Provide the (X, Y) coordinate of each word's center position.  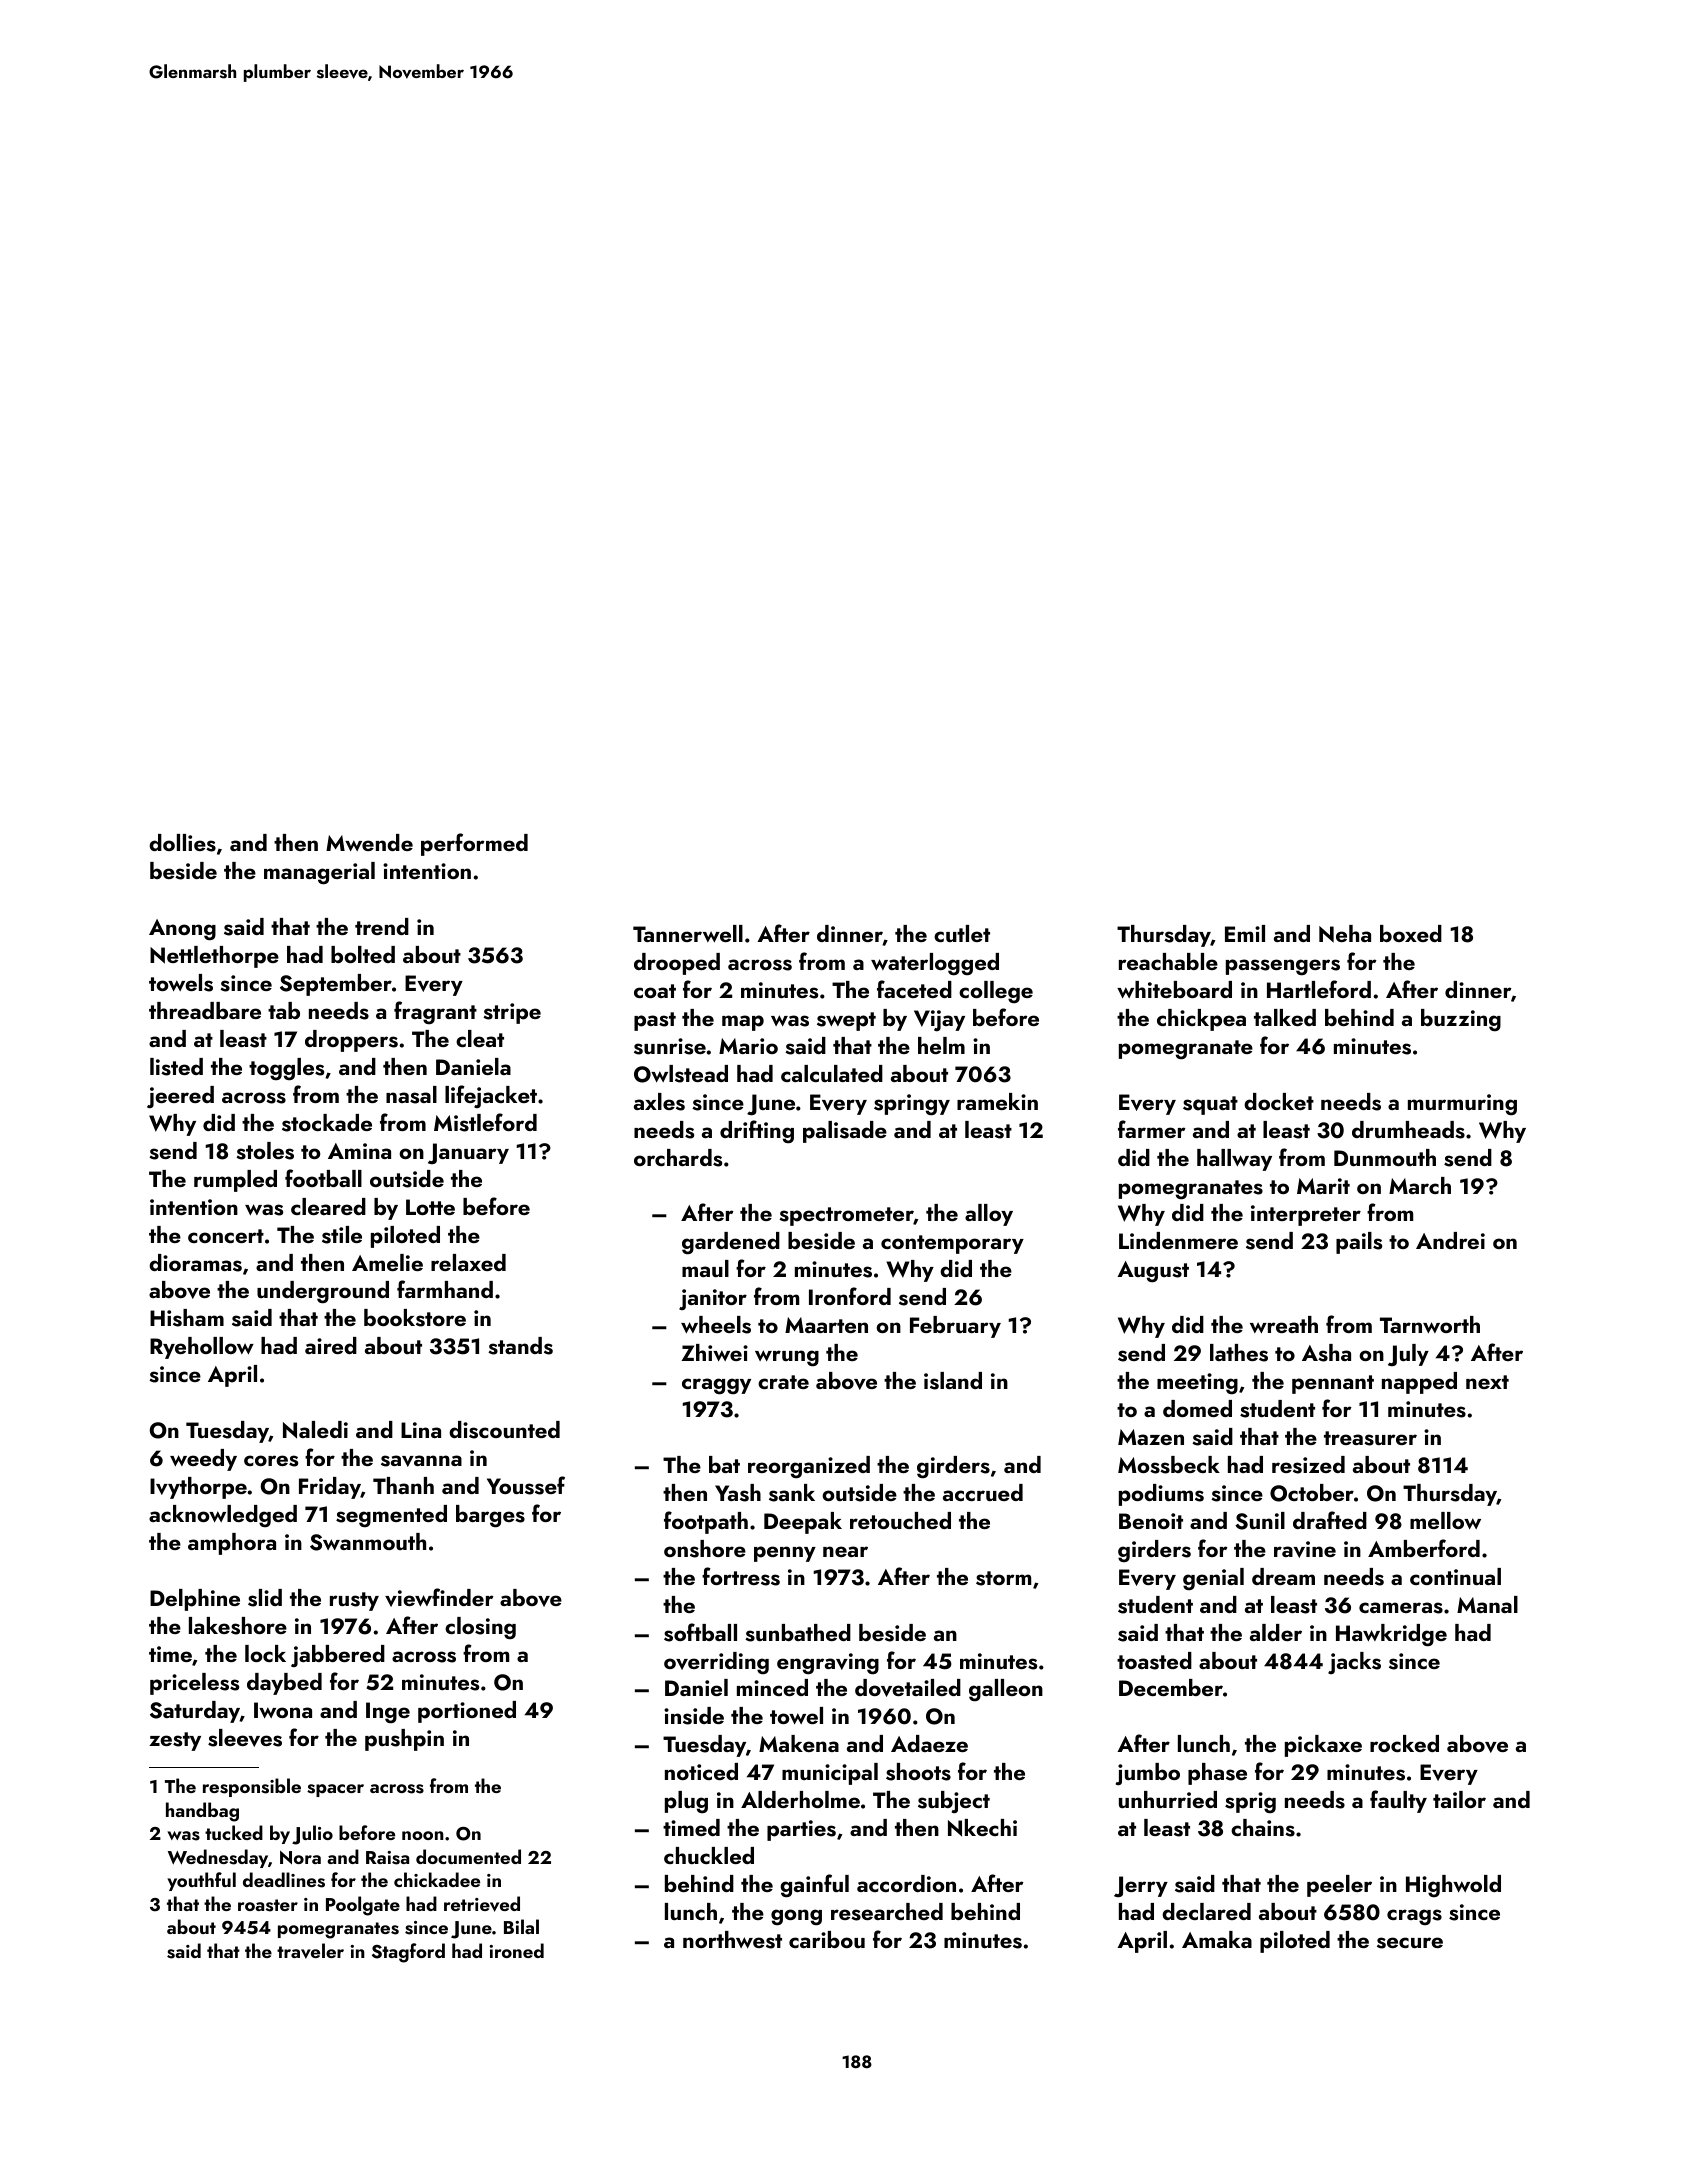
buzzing (1461, 1020)
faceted (914, 989)
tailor (1459, 1799)
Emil (1245, 933)
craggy (716, 1386)
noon (423, 1835)
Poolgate (363, 1906)
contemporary (952, 1244)
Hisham (187, 1318)
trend (382, 926)
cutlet (962, 933)
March (1420, 1185)
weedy (203, 1460)
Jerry (1141, 1886)
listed (176, 1067)
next (1487, 1382)
